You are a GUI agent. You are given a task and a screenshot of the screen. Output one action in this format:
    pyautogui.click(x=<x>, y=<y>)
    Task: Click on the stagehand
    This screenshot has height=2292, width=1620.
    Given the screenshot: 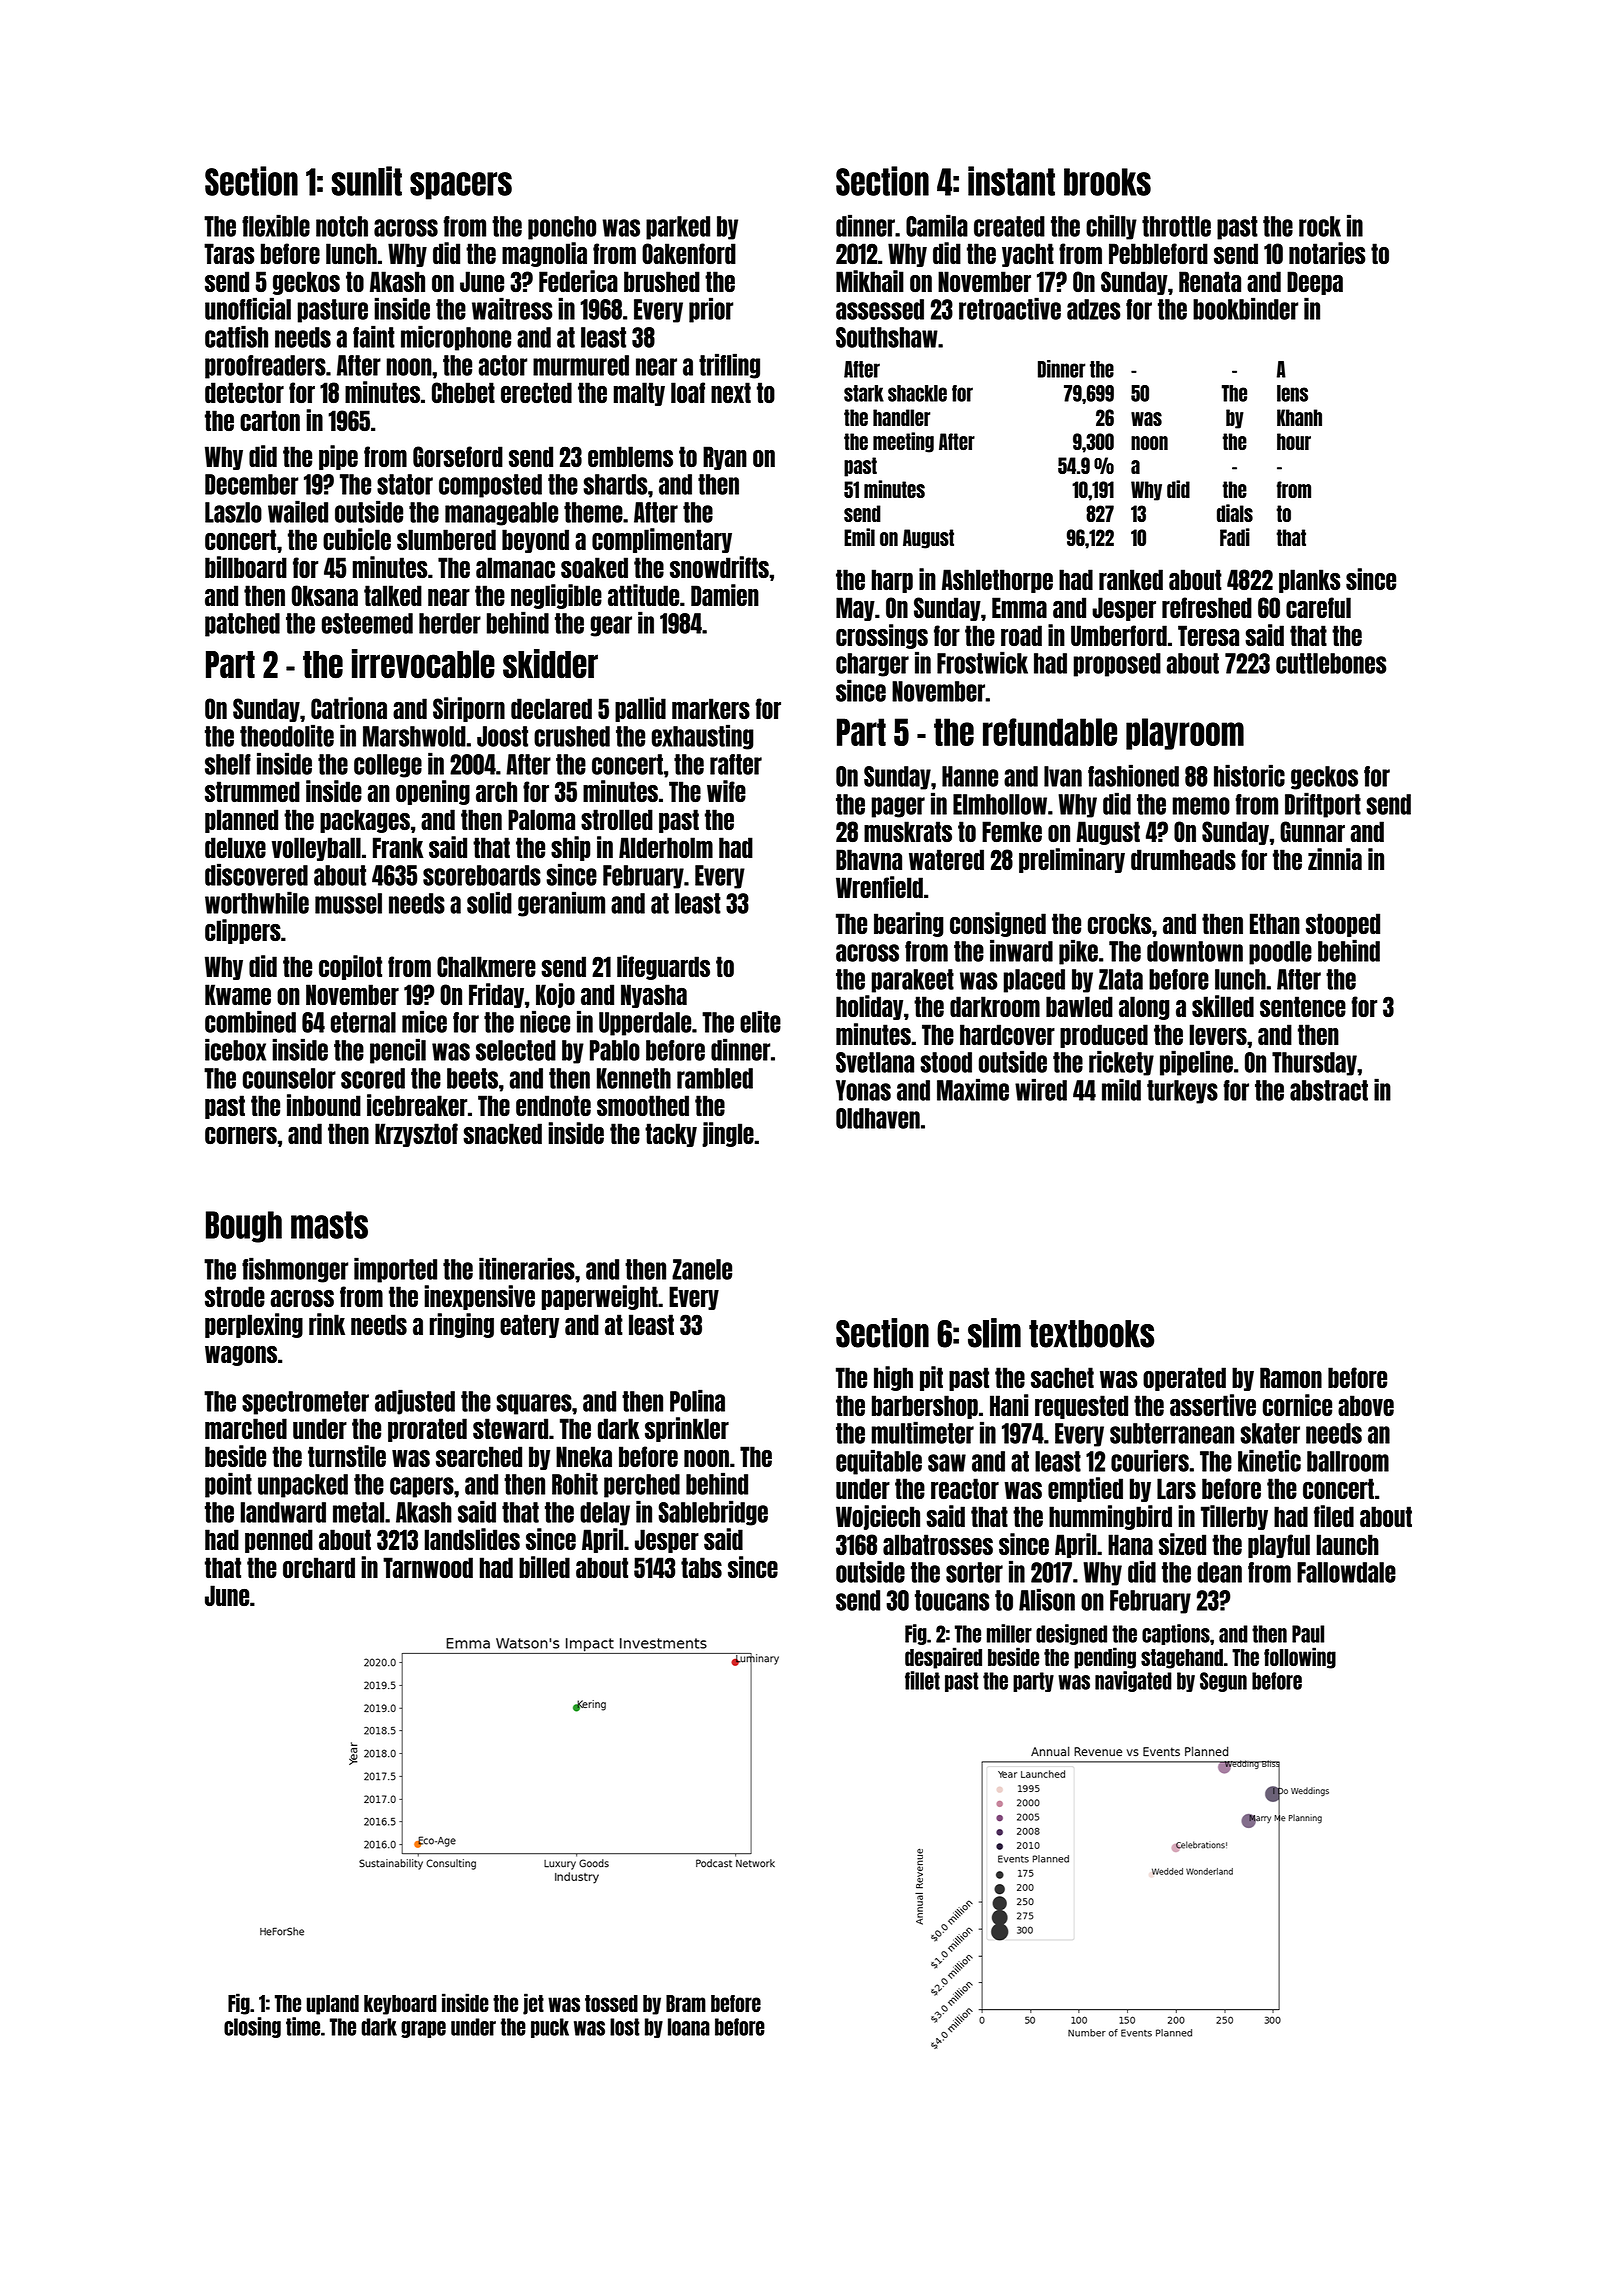 What is the action you would take?
    pyautogui.click(x=1182, y=1659)
